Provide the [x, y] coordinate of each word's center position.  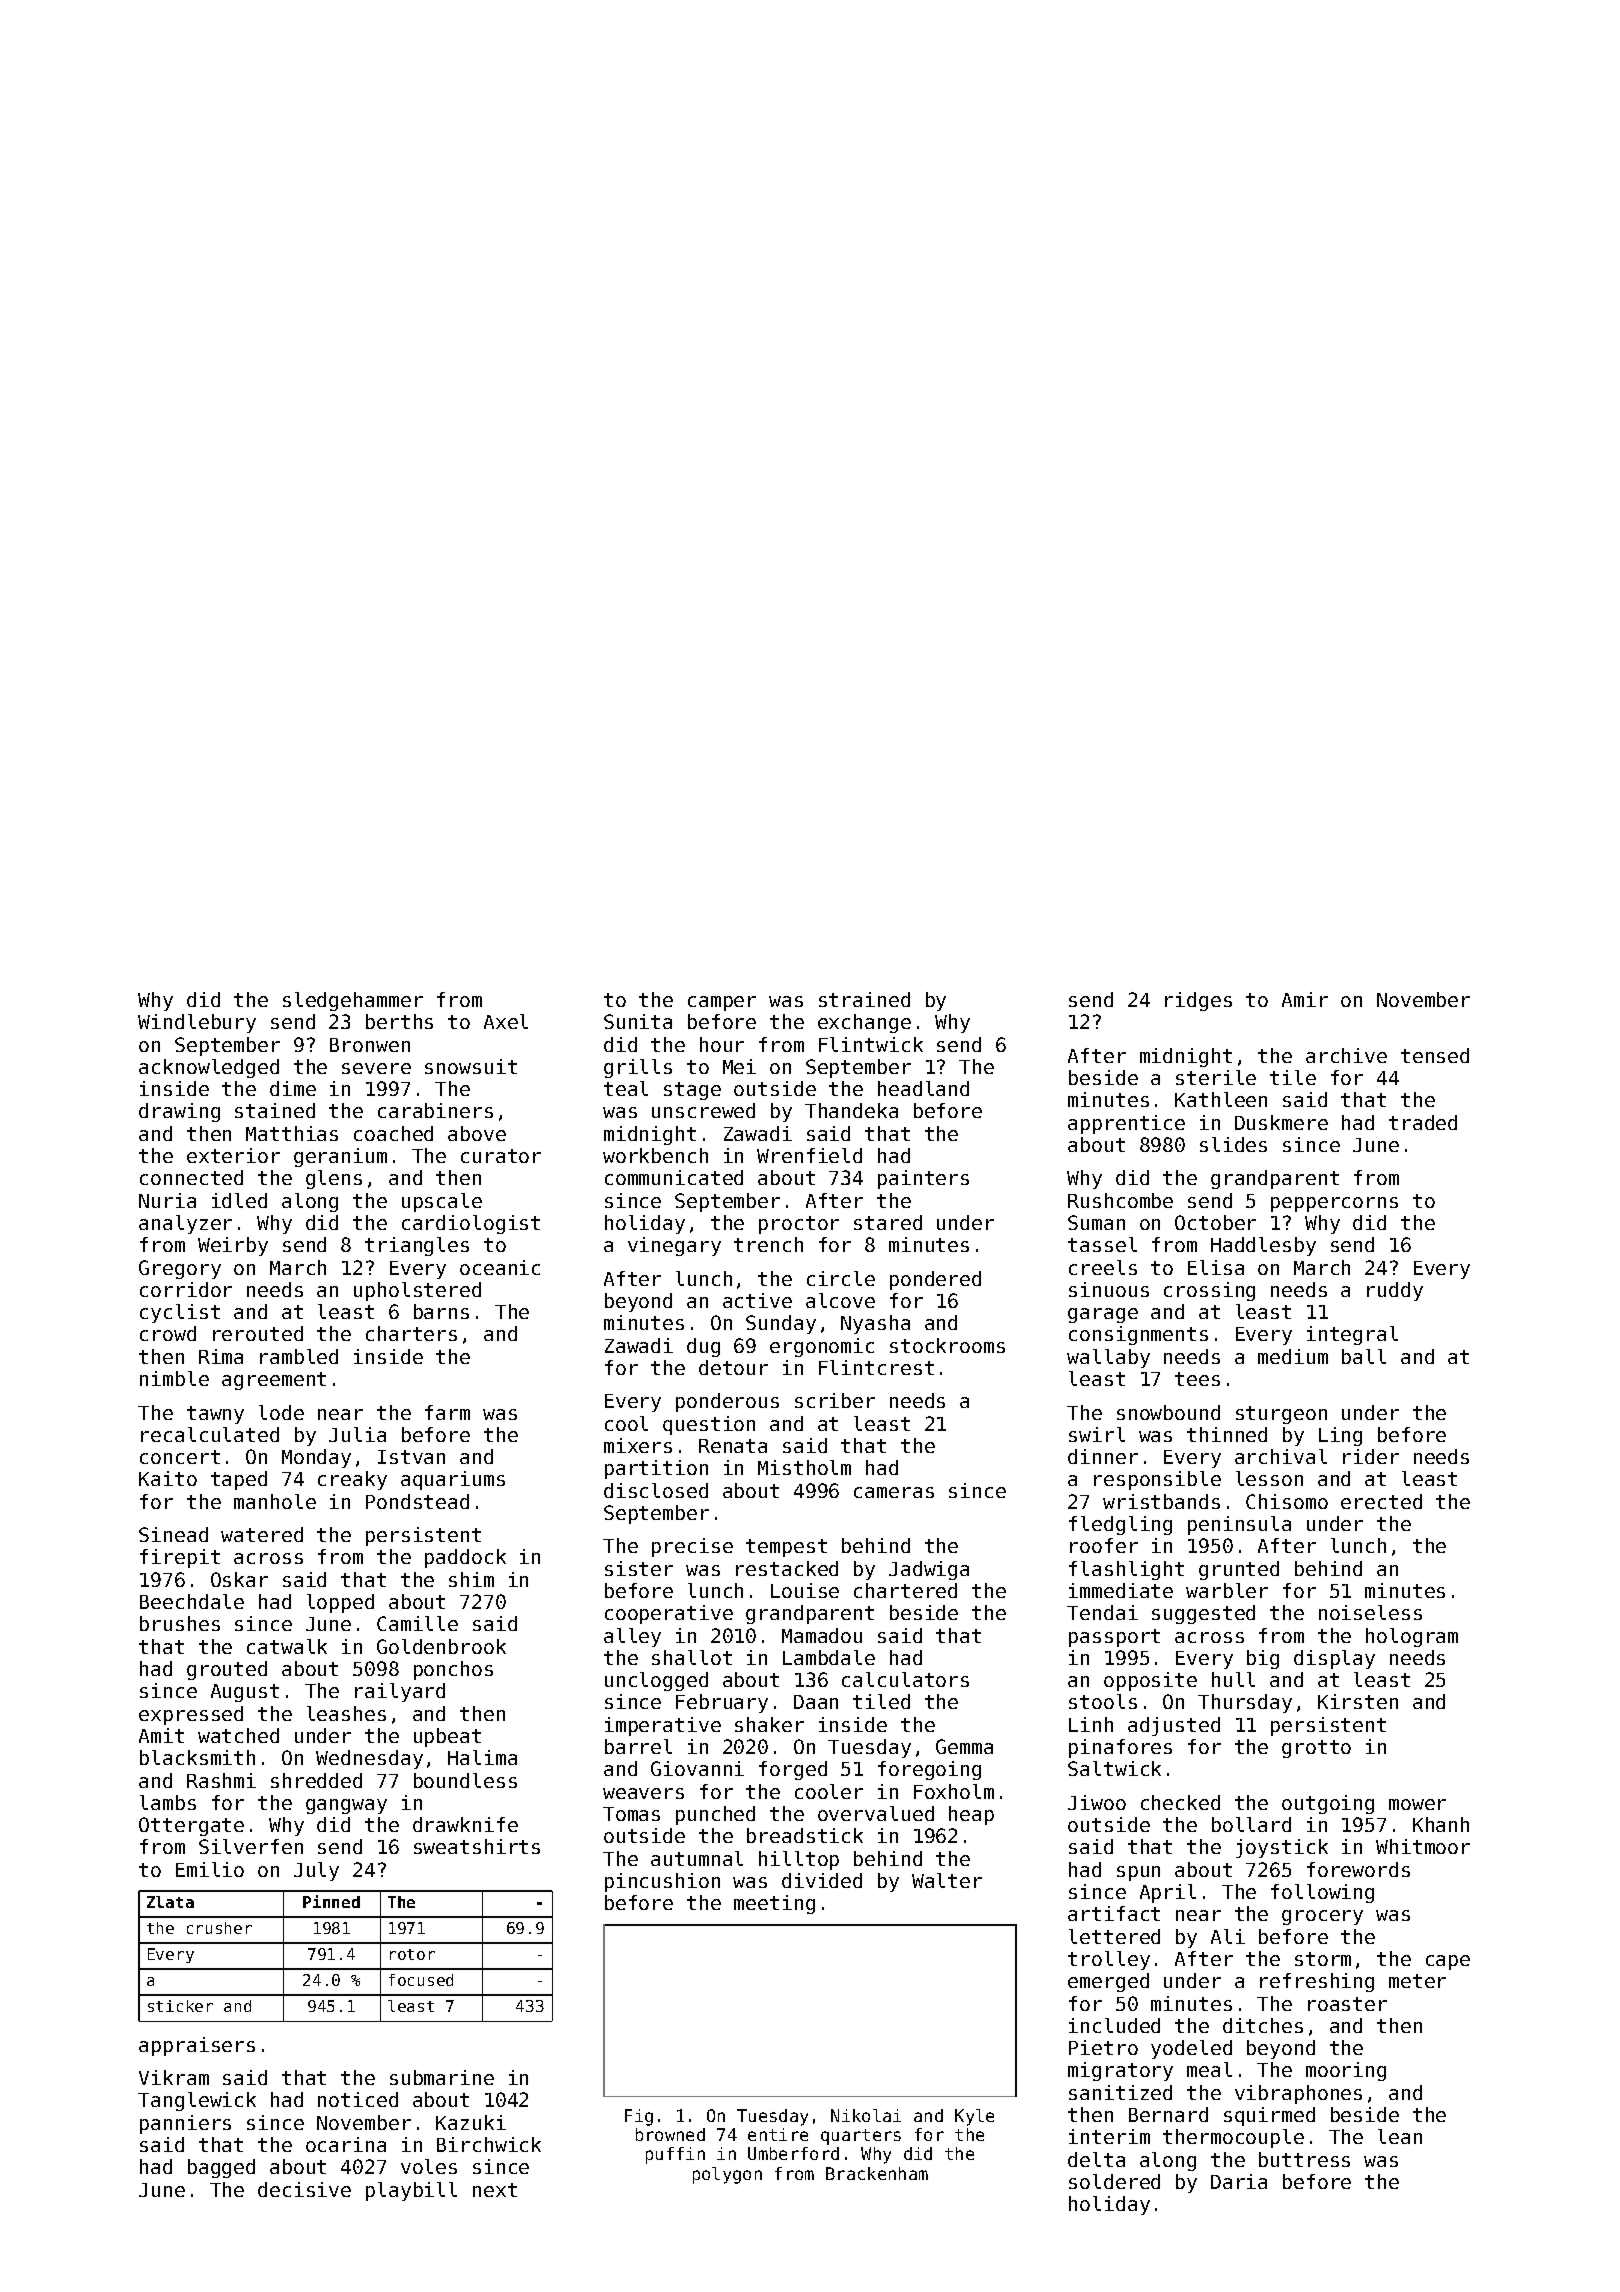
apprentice [1126, 1124]
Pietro [1103, 2047]
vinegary [674, 1246]
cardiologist [471, 1224]
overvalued [876, 1813]
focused [421, 1980]
